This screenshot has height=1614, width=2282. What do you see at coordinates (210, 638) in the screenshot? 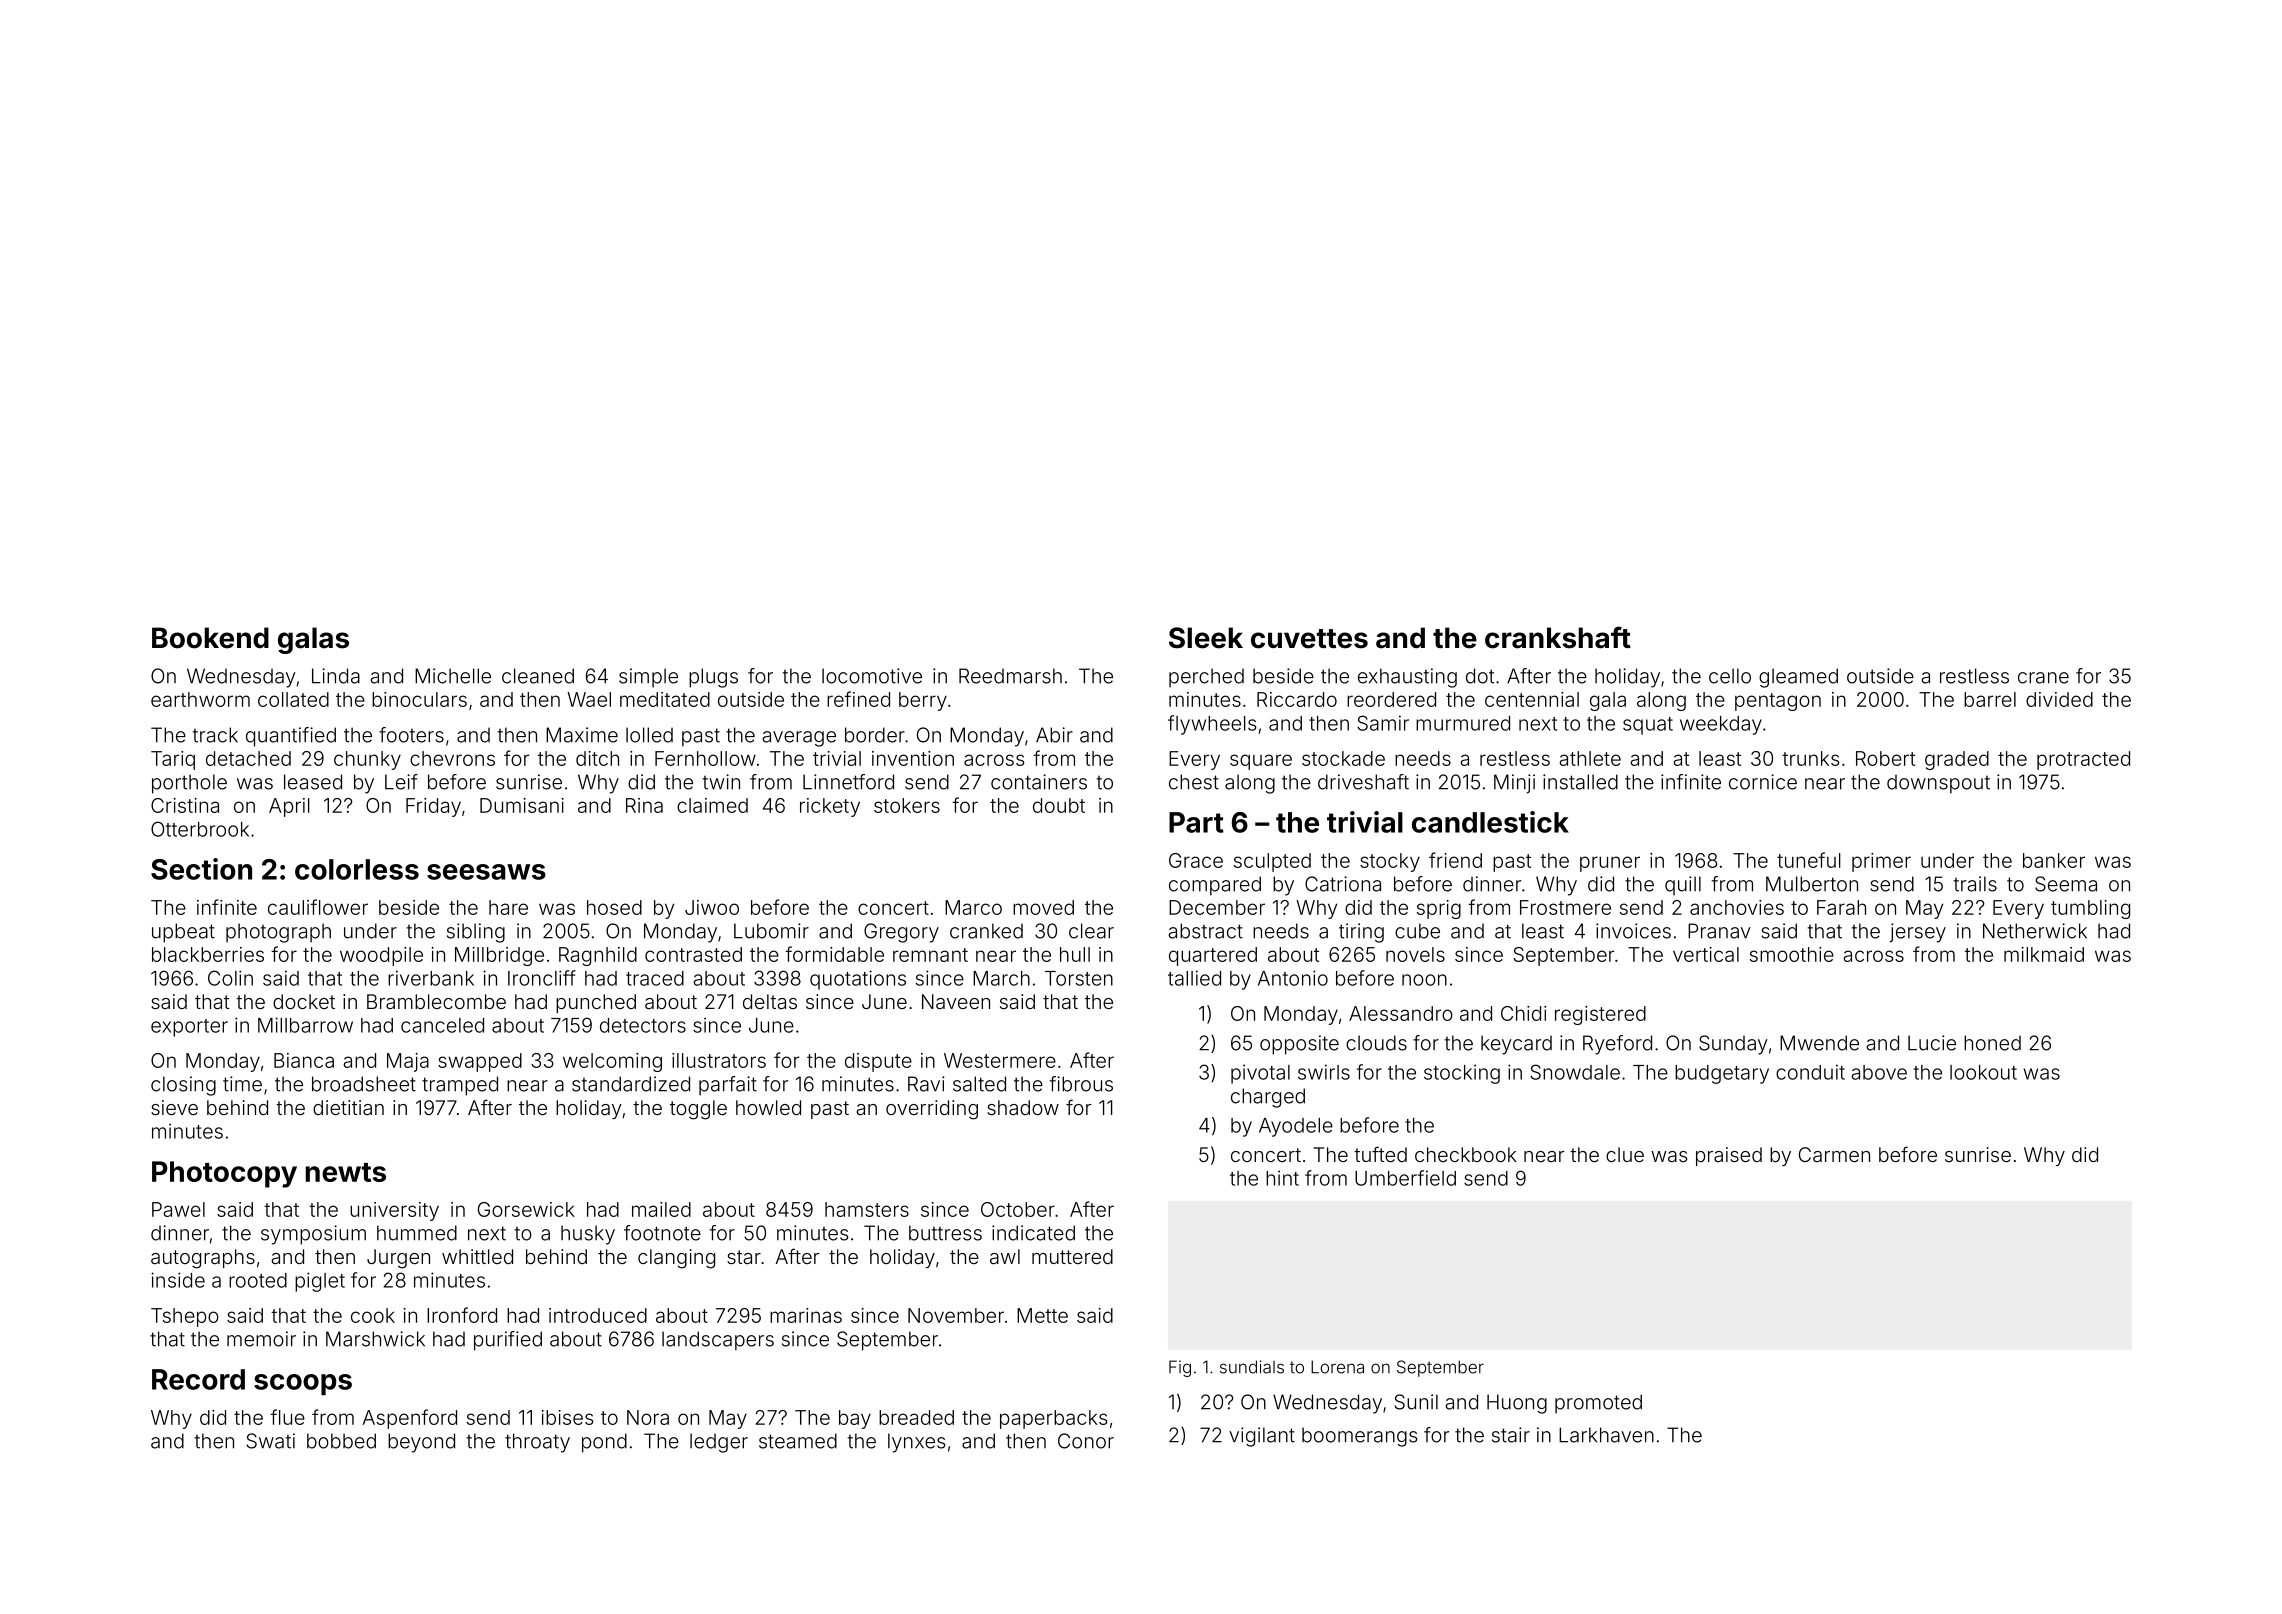
I see `Bookend` at bounding box center [210, 638].
